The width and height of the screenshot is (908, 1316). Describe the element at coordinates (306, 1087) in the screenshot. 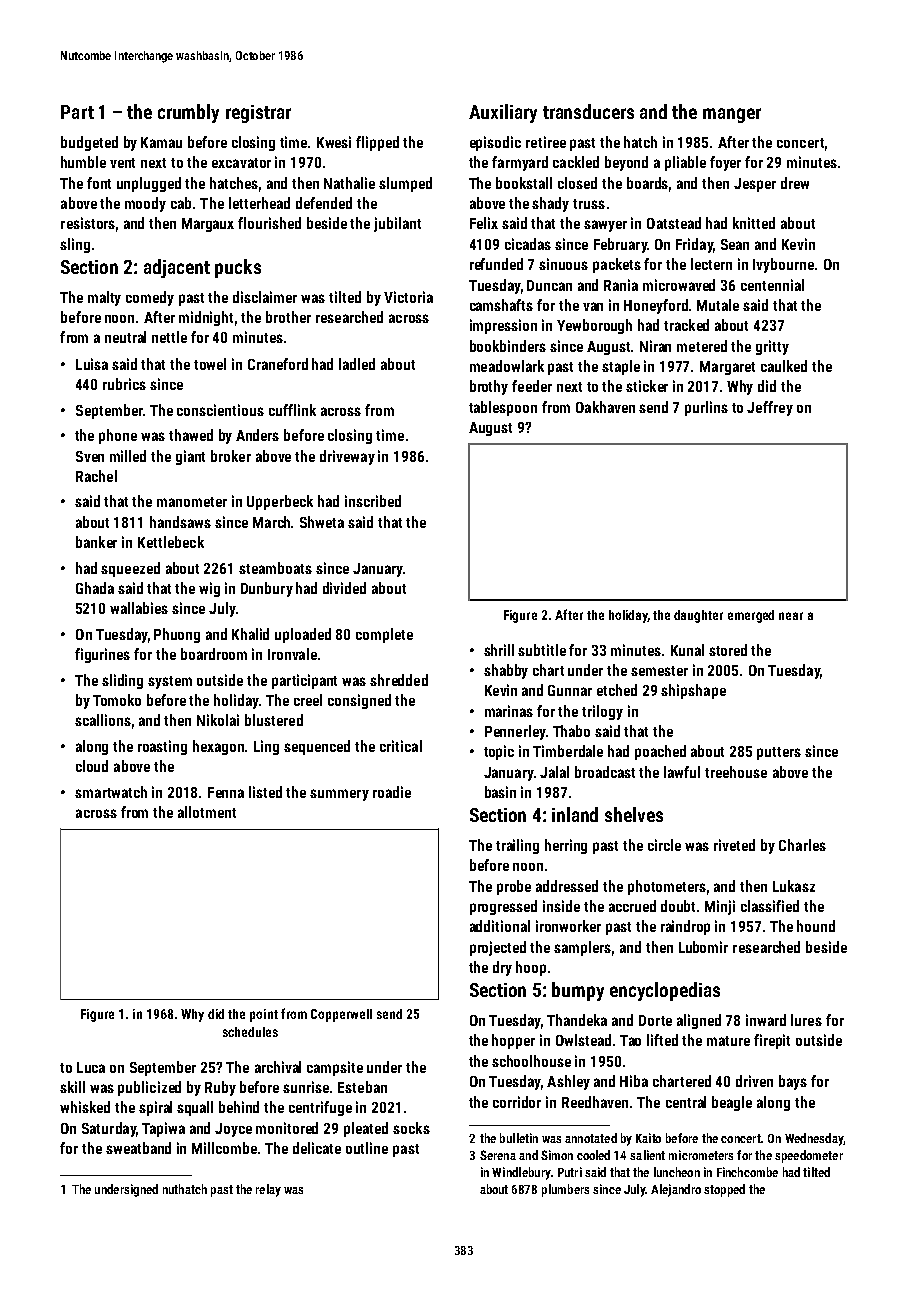

I see `sunrise` at that location.
